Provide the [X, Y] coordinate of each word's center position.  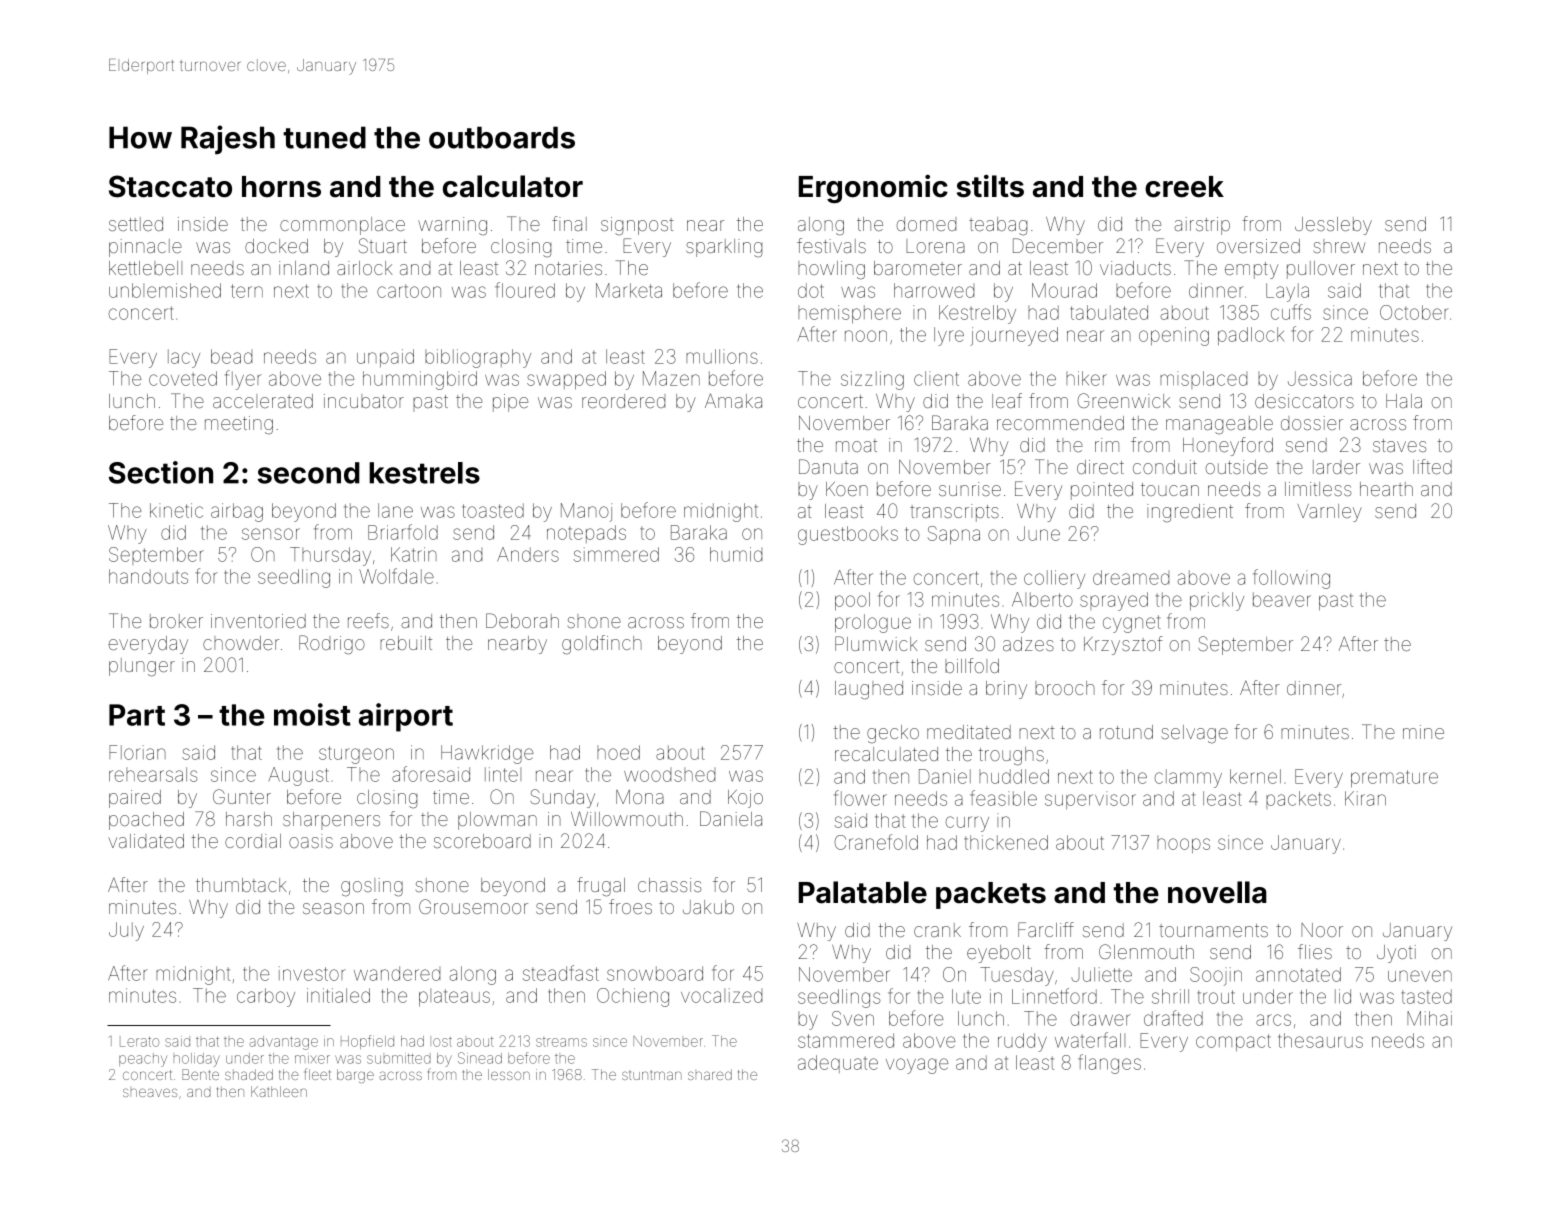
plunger [142, 667]
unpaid [385, 358]
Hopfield [367, 1042]
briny [1006, 690]
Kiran [1365, 798]
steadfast [561, 973]
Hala [1404, 401]
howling [831, 270]
